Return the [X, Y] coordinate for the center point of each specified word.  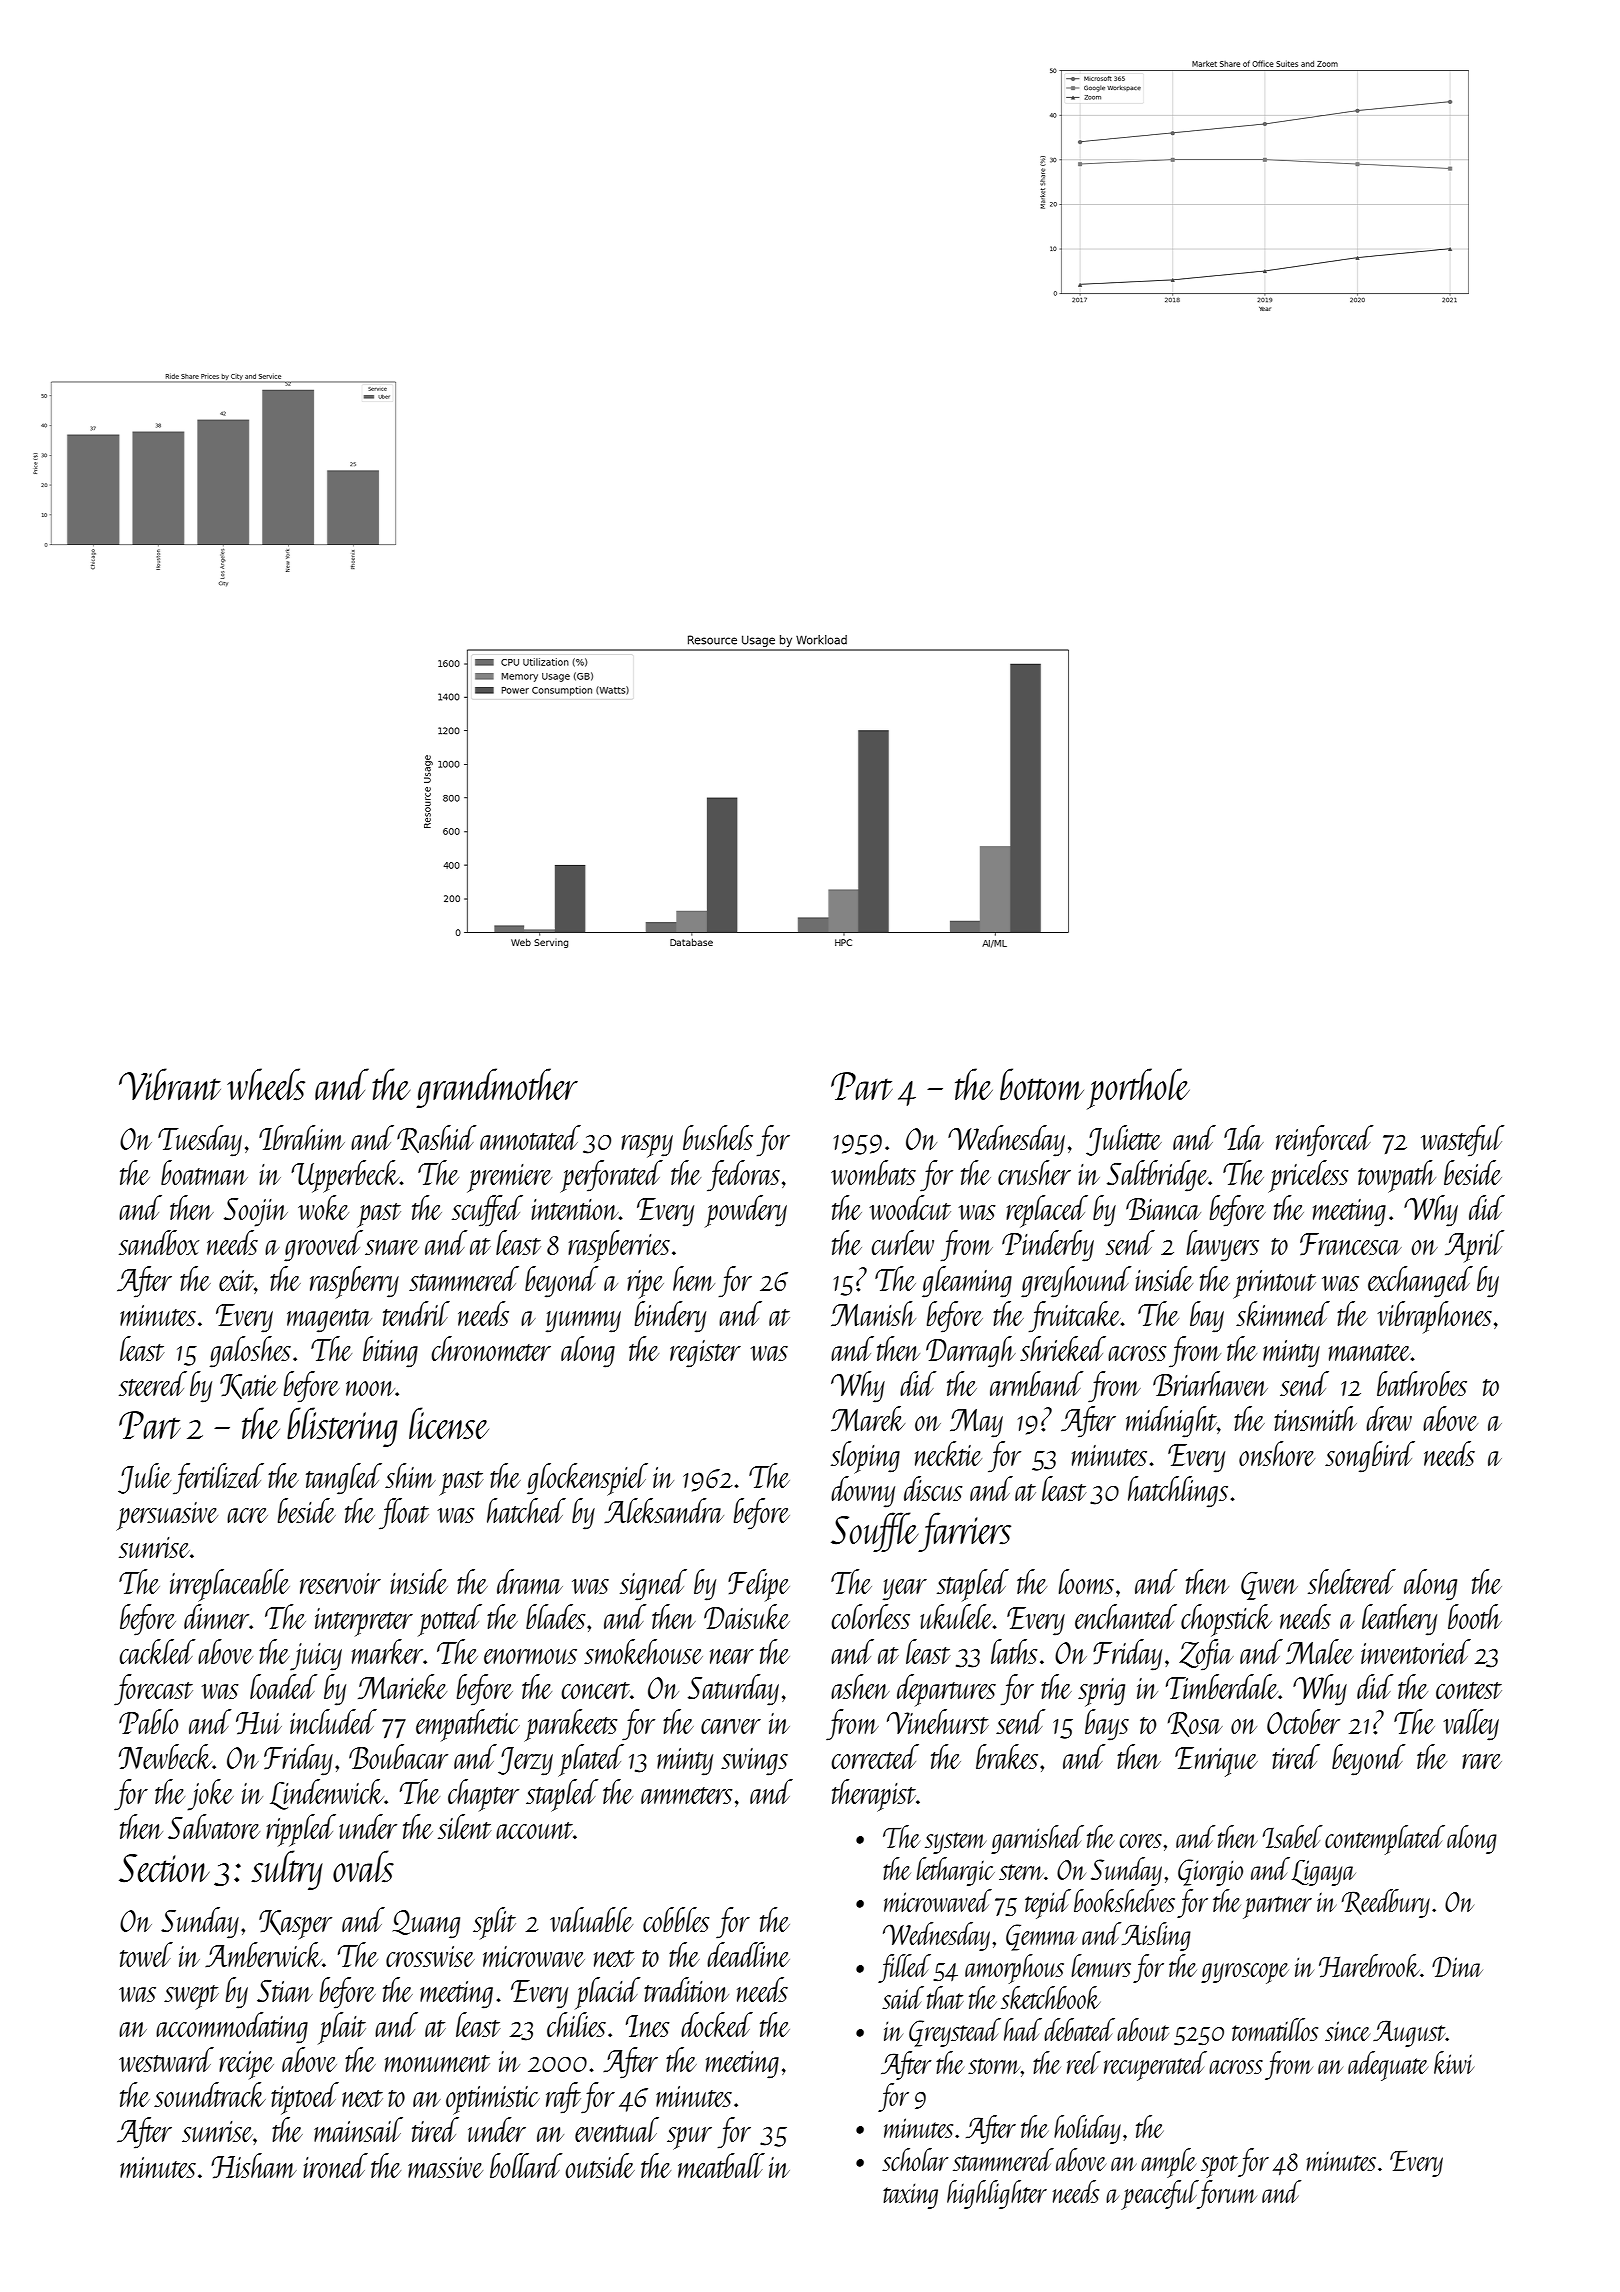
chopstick [1226, 1620]
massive [445, 2167]
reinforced [1324, 1141]
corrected [875, 1756]
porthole [1138, 1089]
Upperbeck [345, 1176]
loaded [283, 1686]
